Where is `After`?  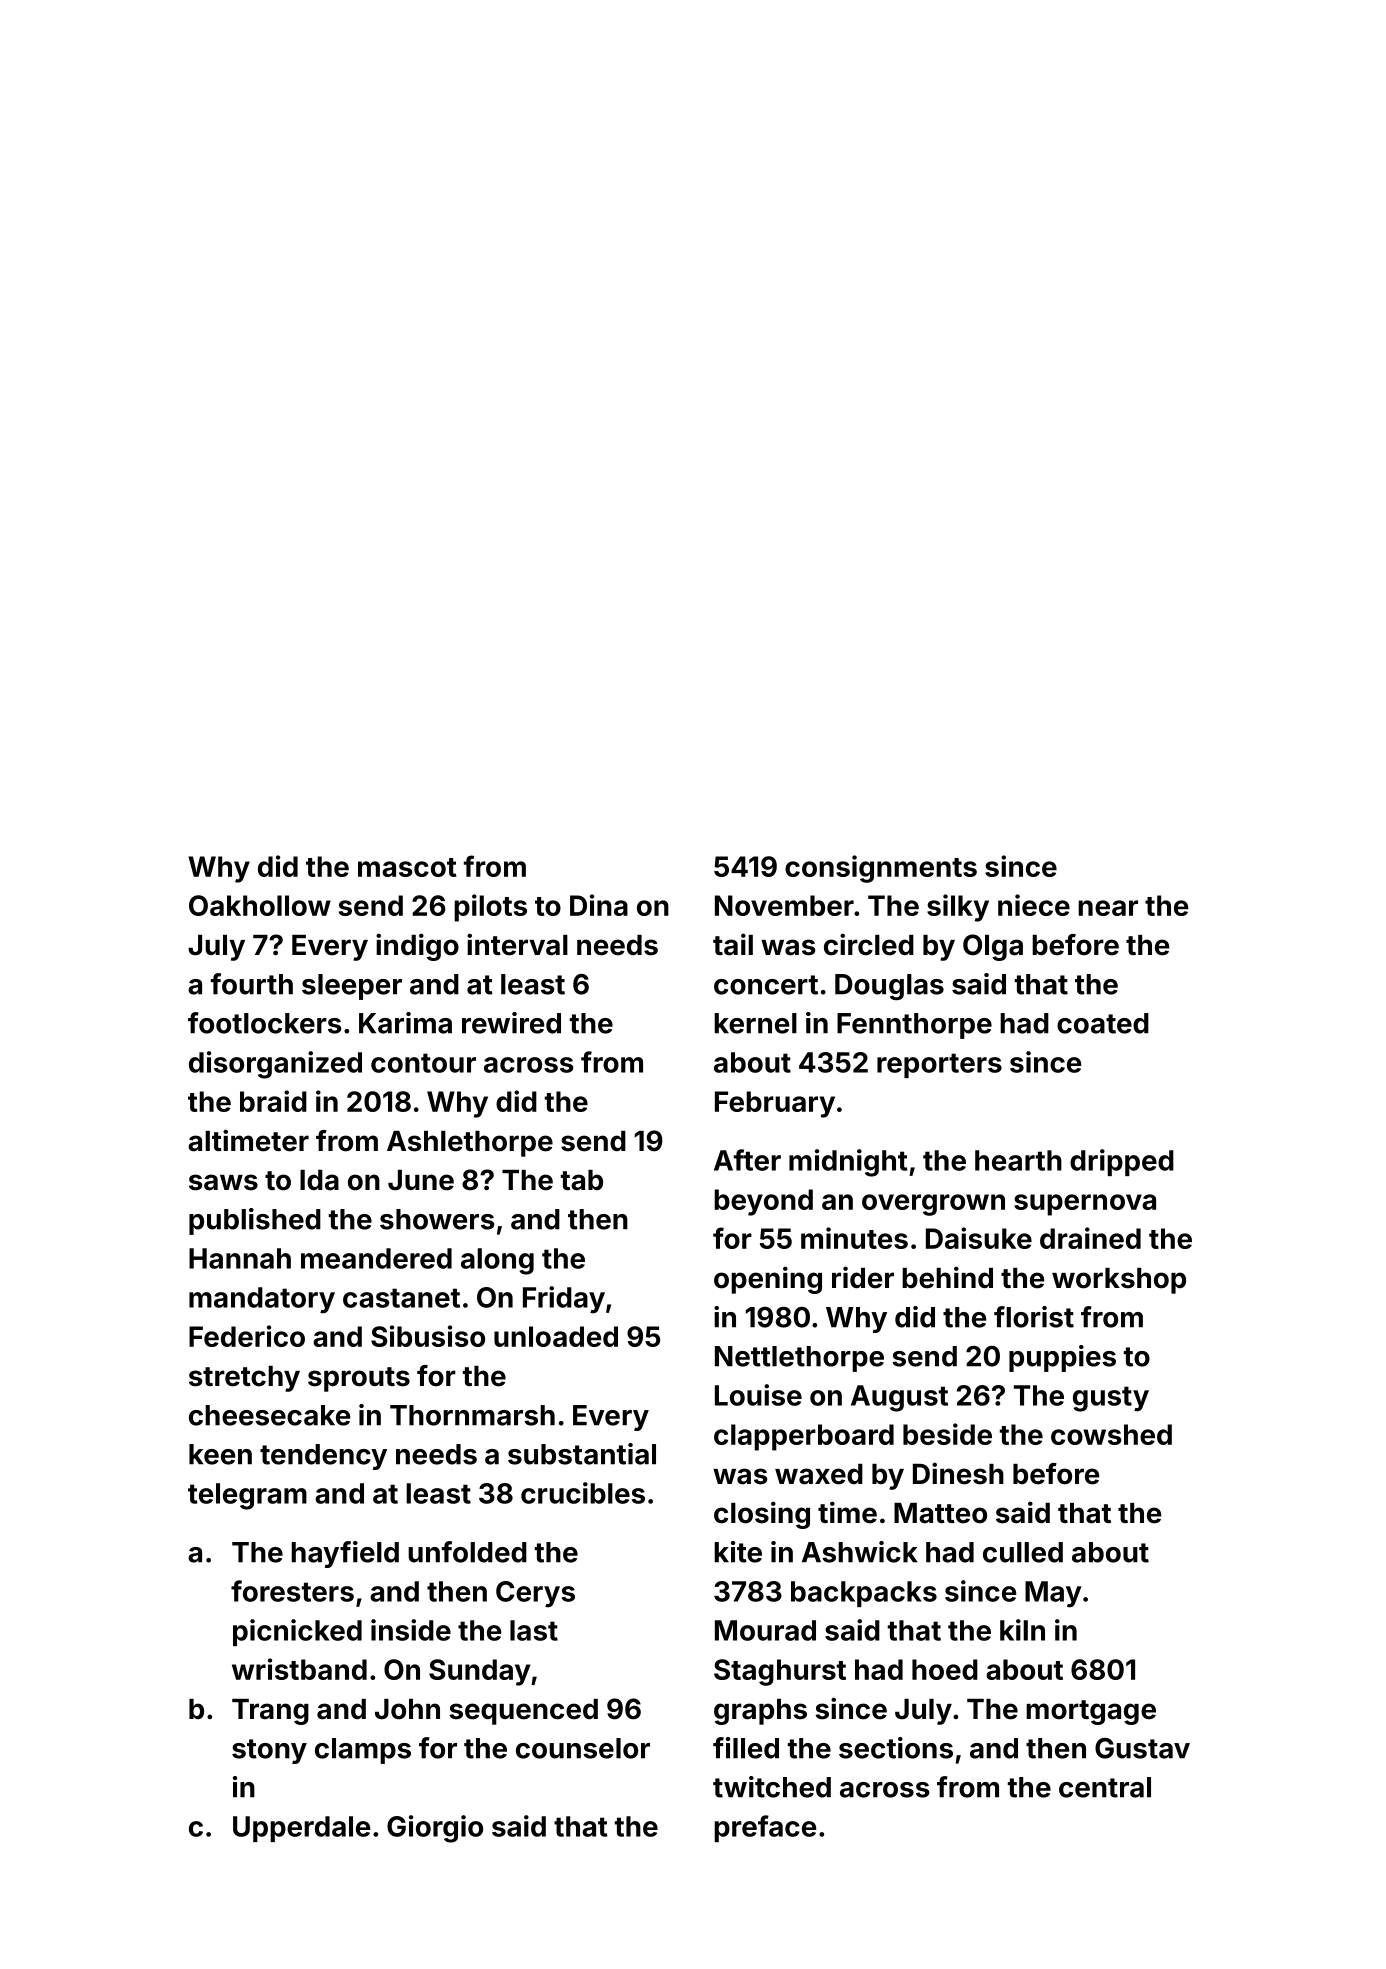 After is located at coordinates (747, 1160).
